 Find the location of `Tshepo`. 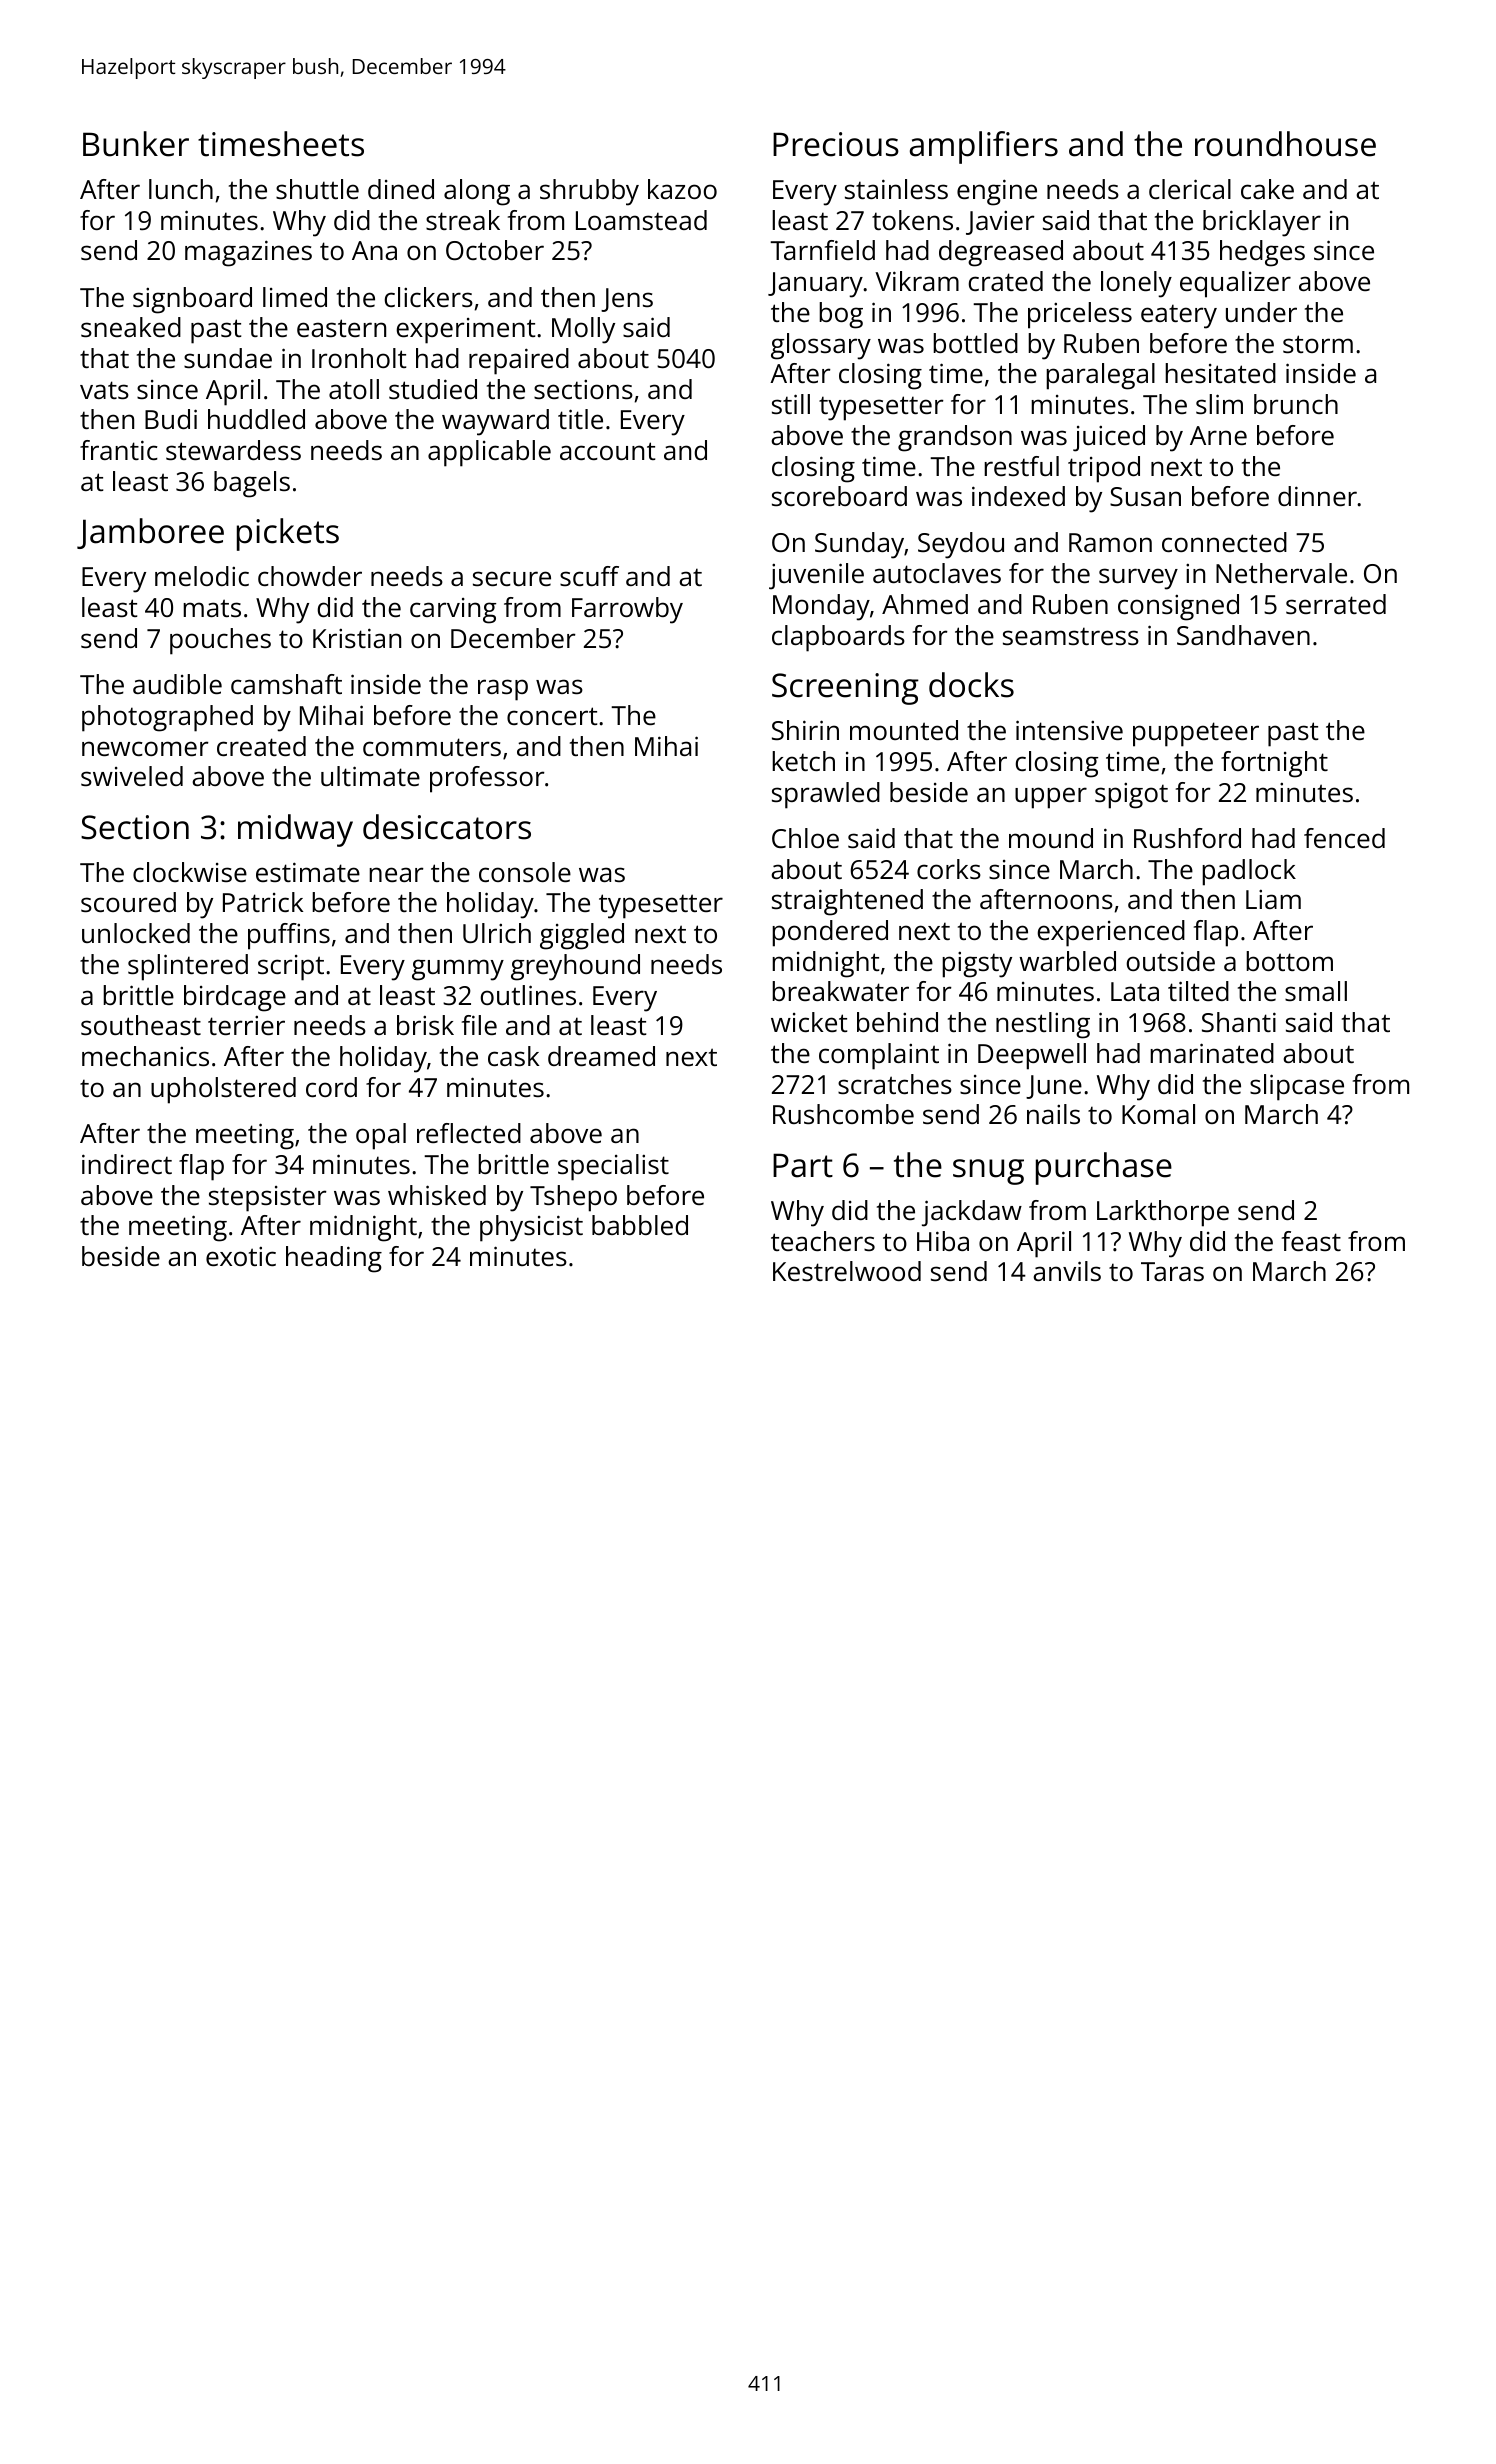

Tshepo is located at coordinates (573, 1198).
